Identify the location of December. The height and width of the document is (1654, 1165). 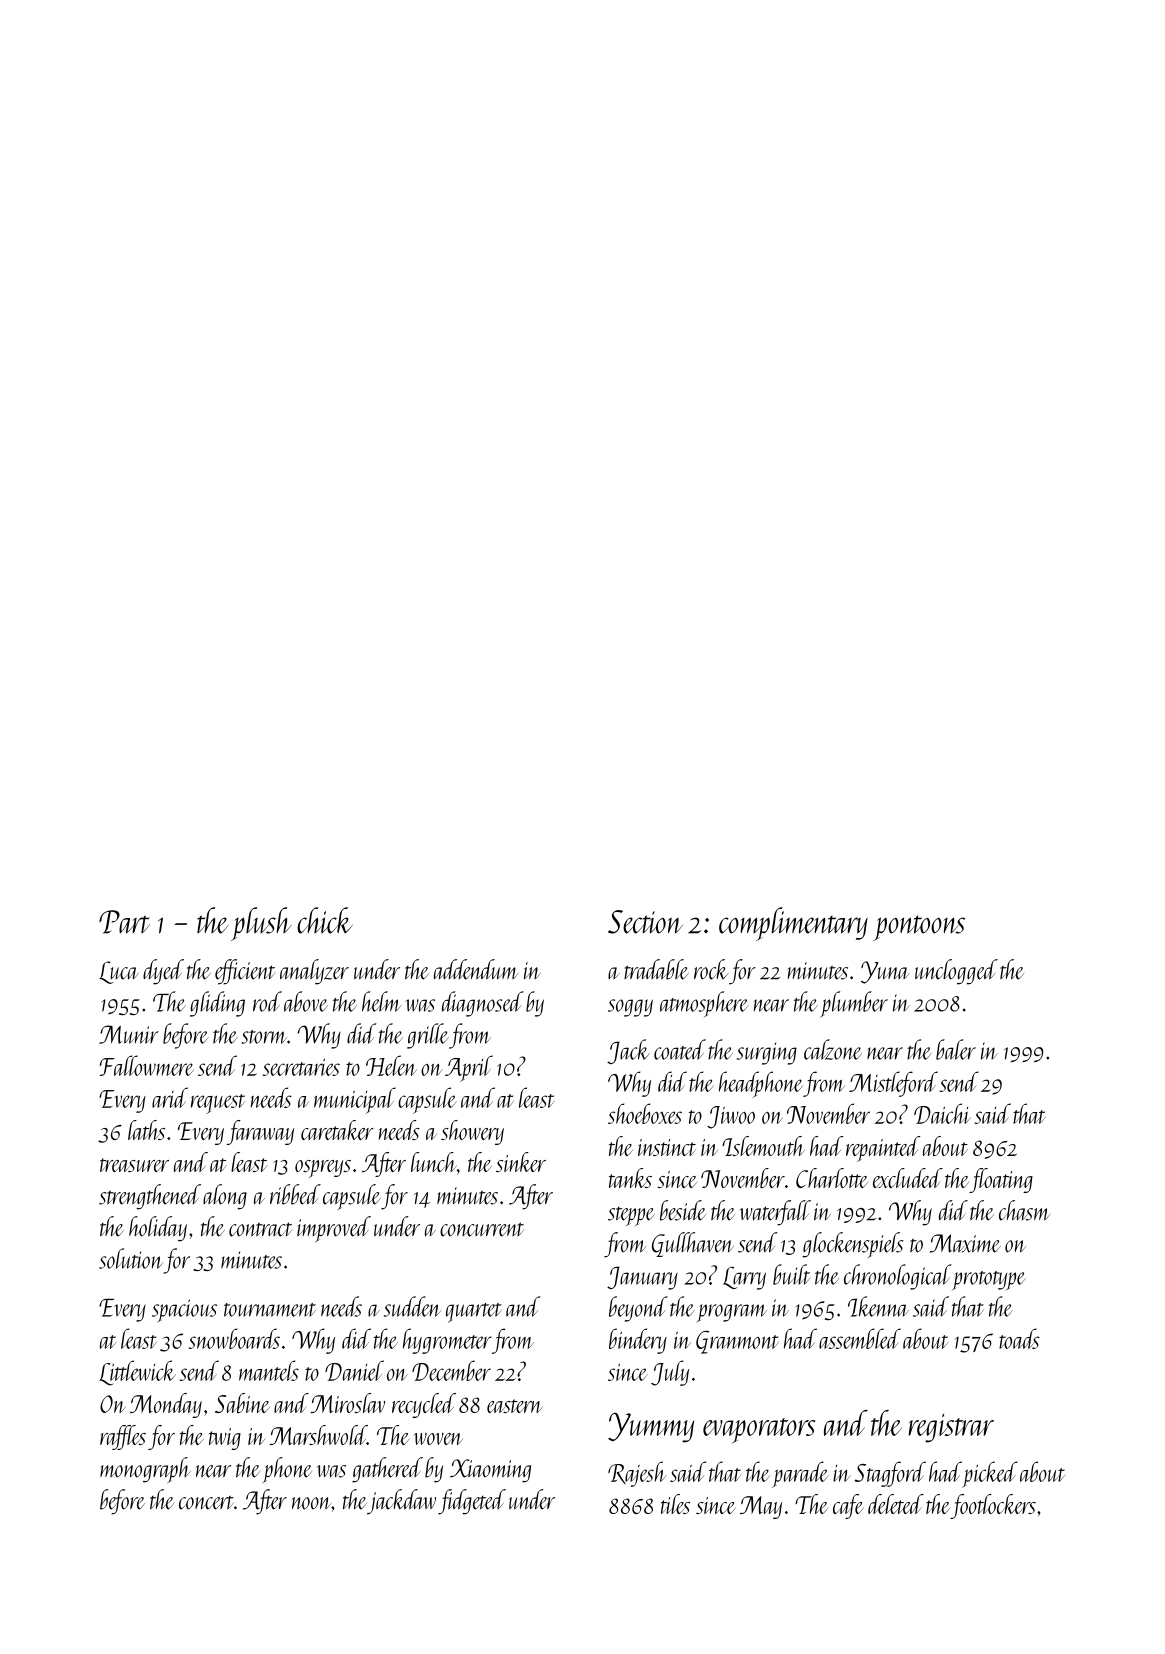
(451, 1370).
